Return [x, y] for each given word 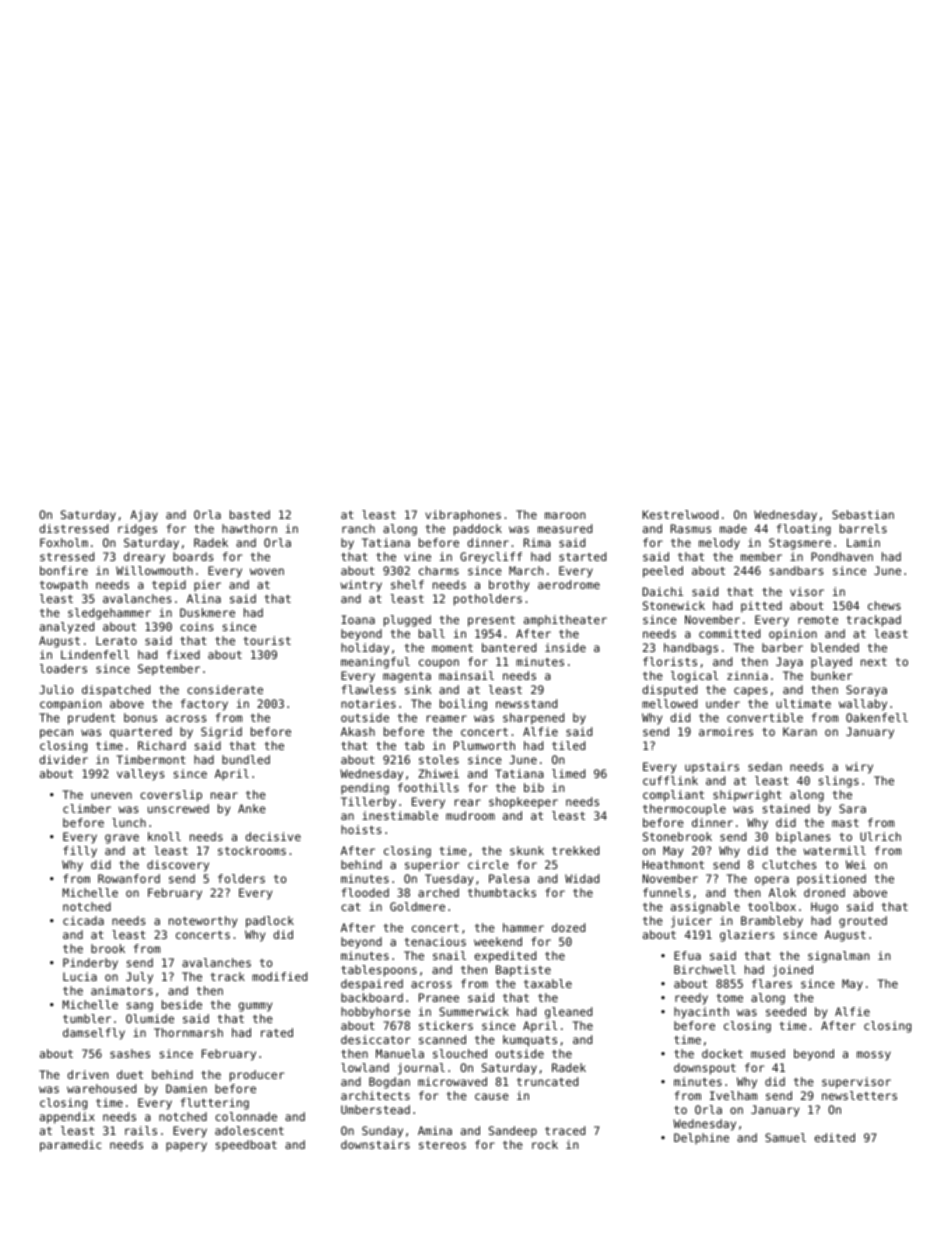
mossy [874, 1056]
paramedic [71, 1146]
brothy [509, 586]
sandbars [797, 570]
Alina [204, 598]
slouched [460, 1053]
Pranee [439, 997]
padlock [270, 922]
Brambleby [772, 922]
